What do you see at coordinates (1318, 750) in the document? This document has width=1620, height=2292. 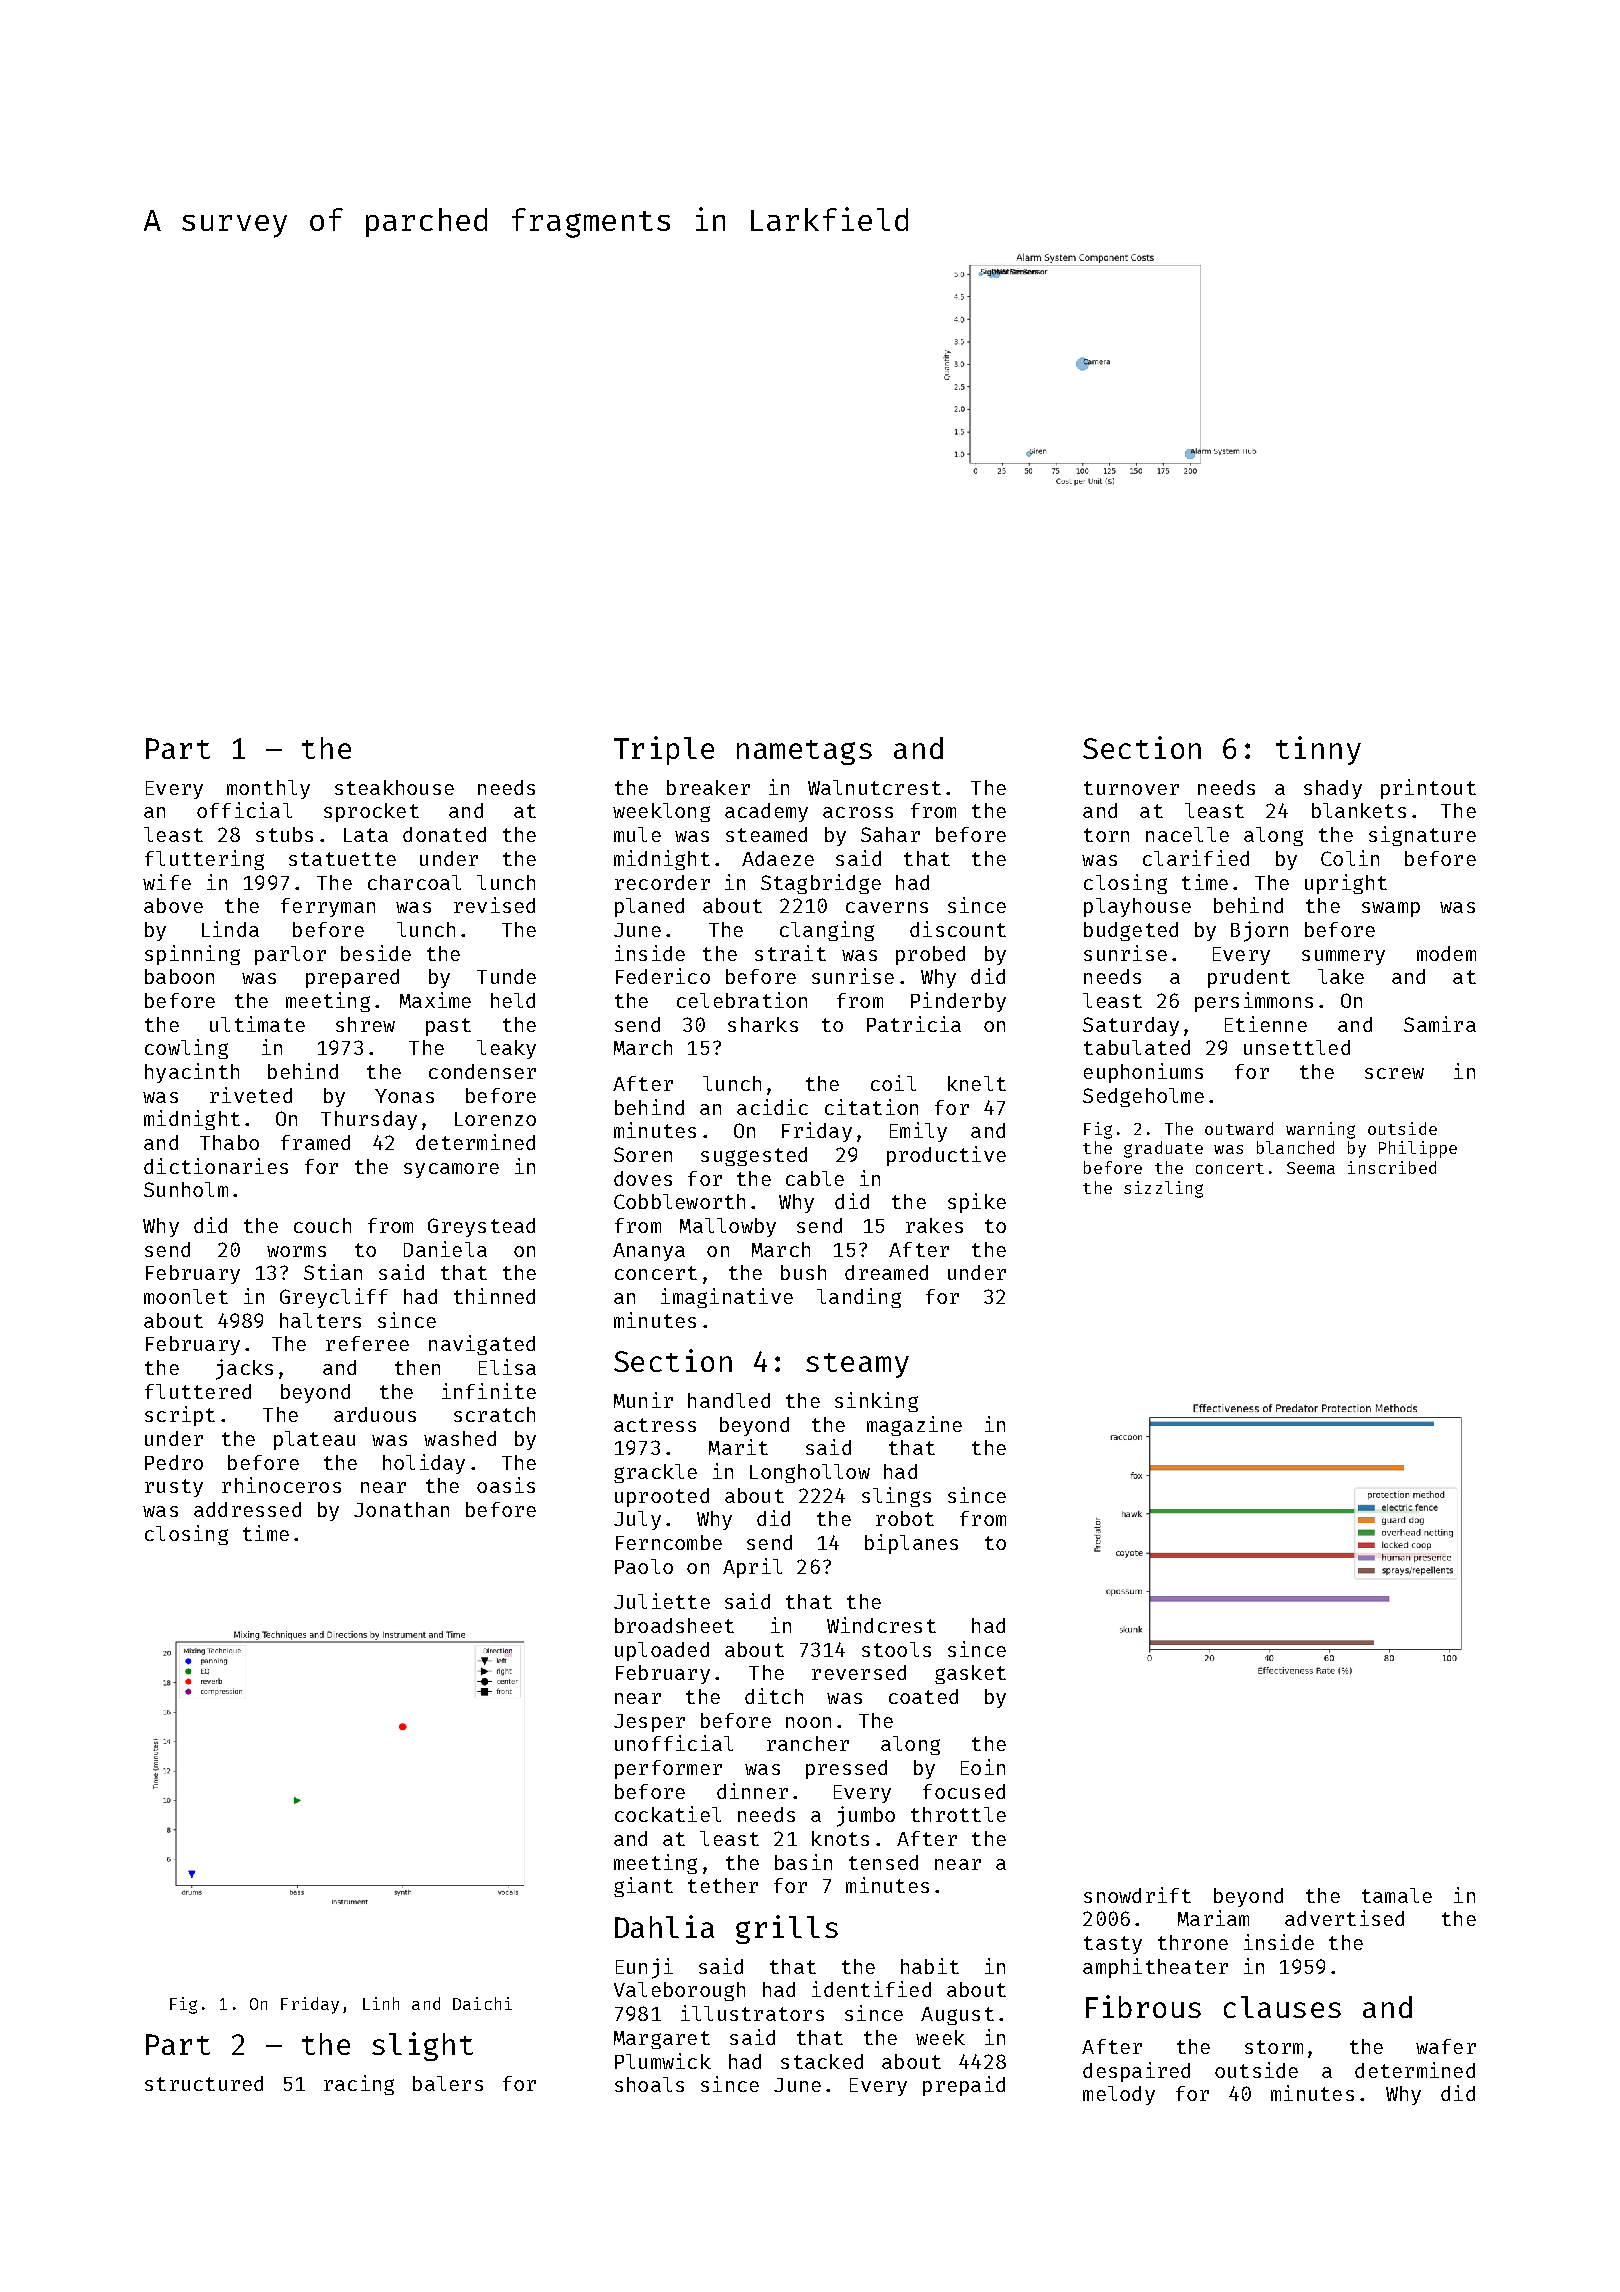 I see `tinny` at bounding box center [1318, 750].
